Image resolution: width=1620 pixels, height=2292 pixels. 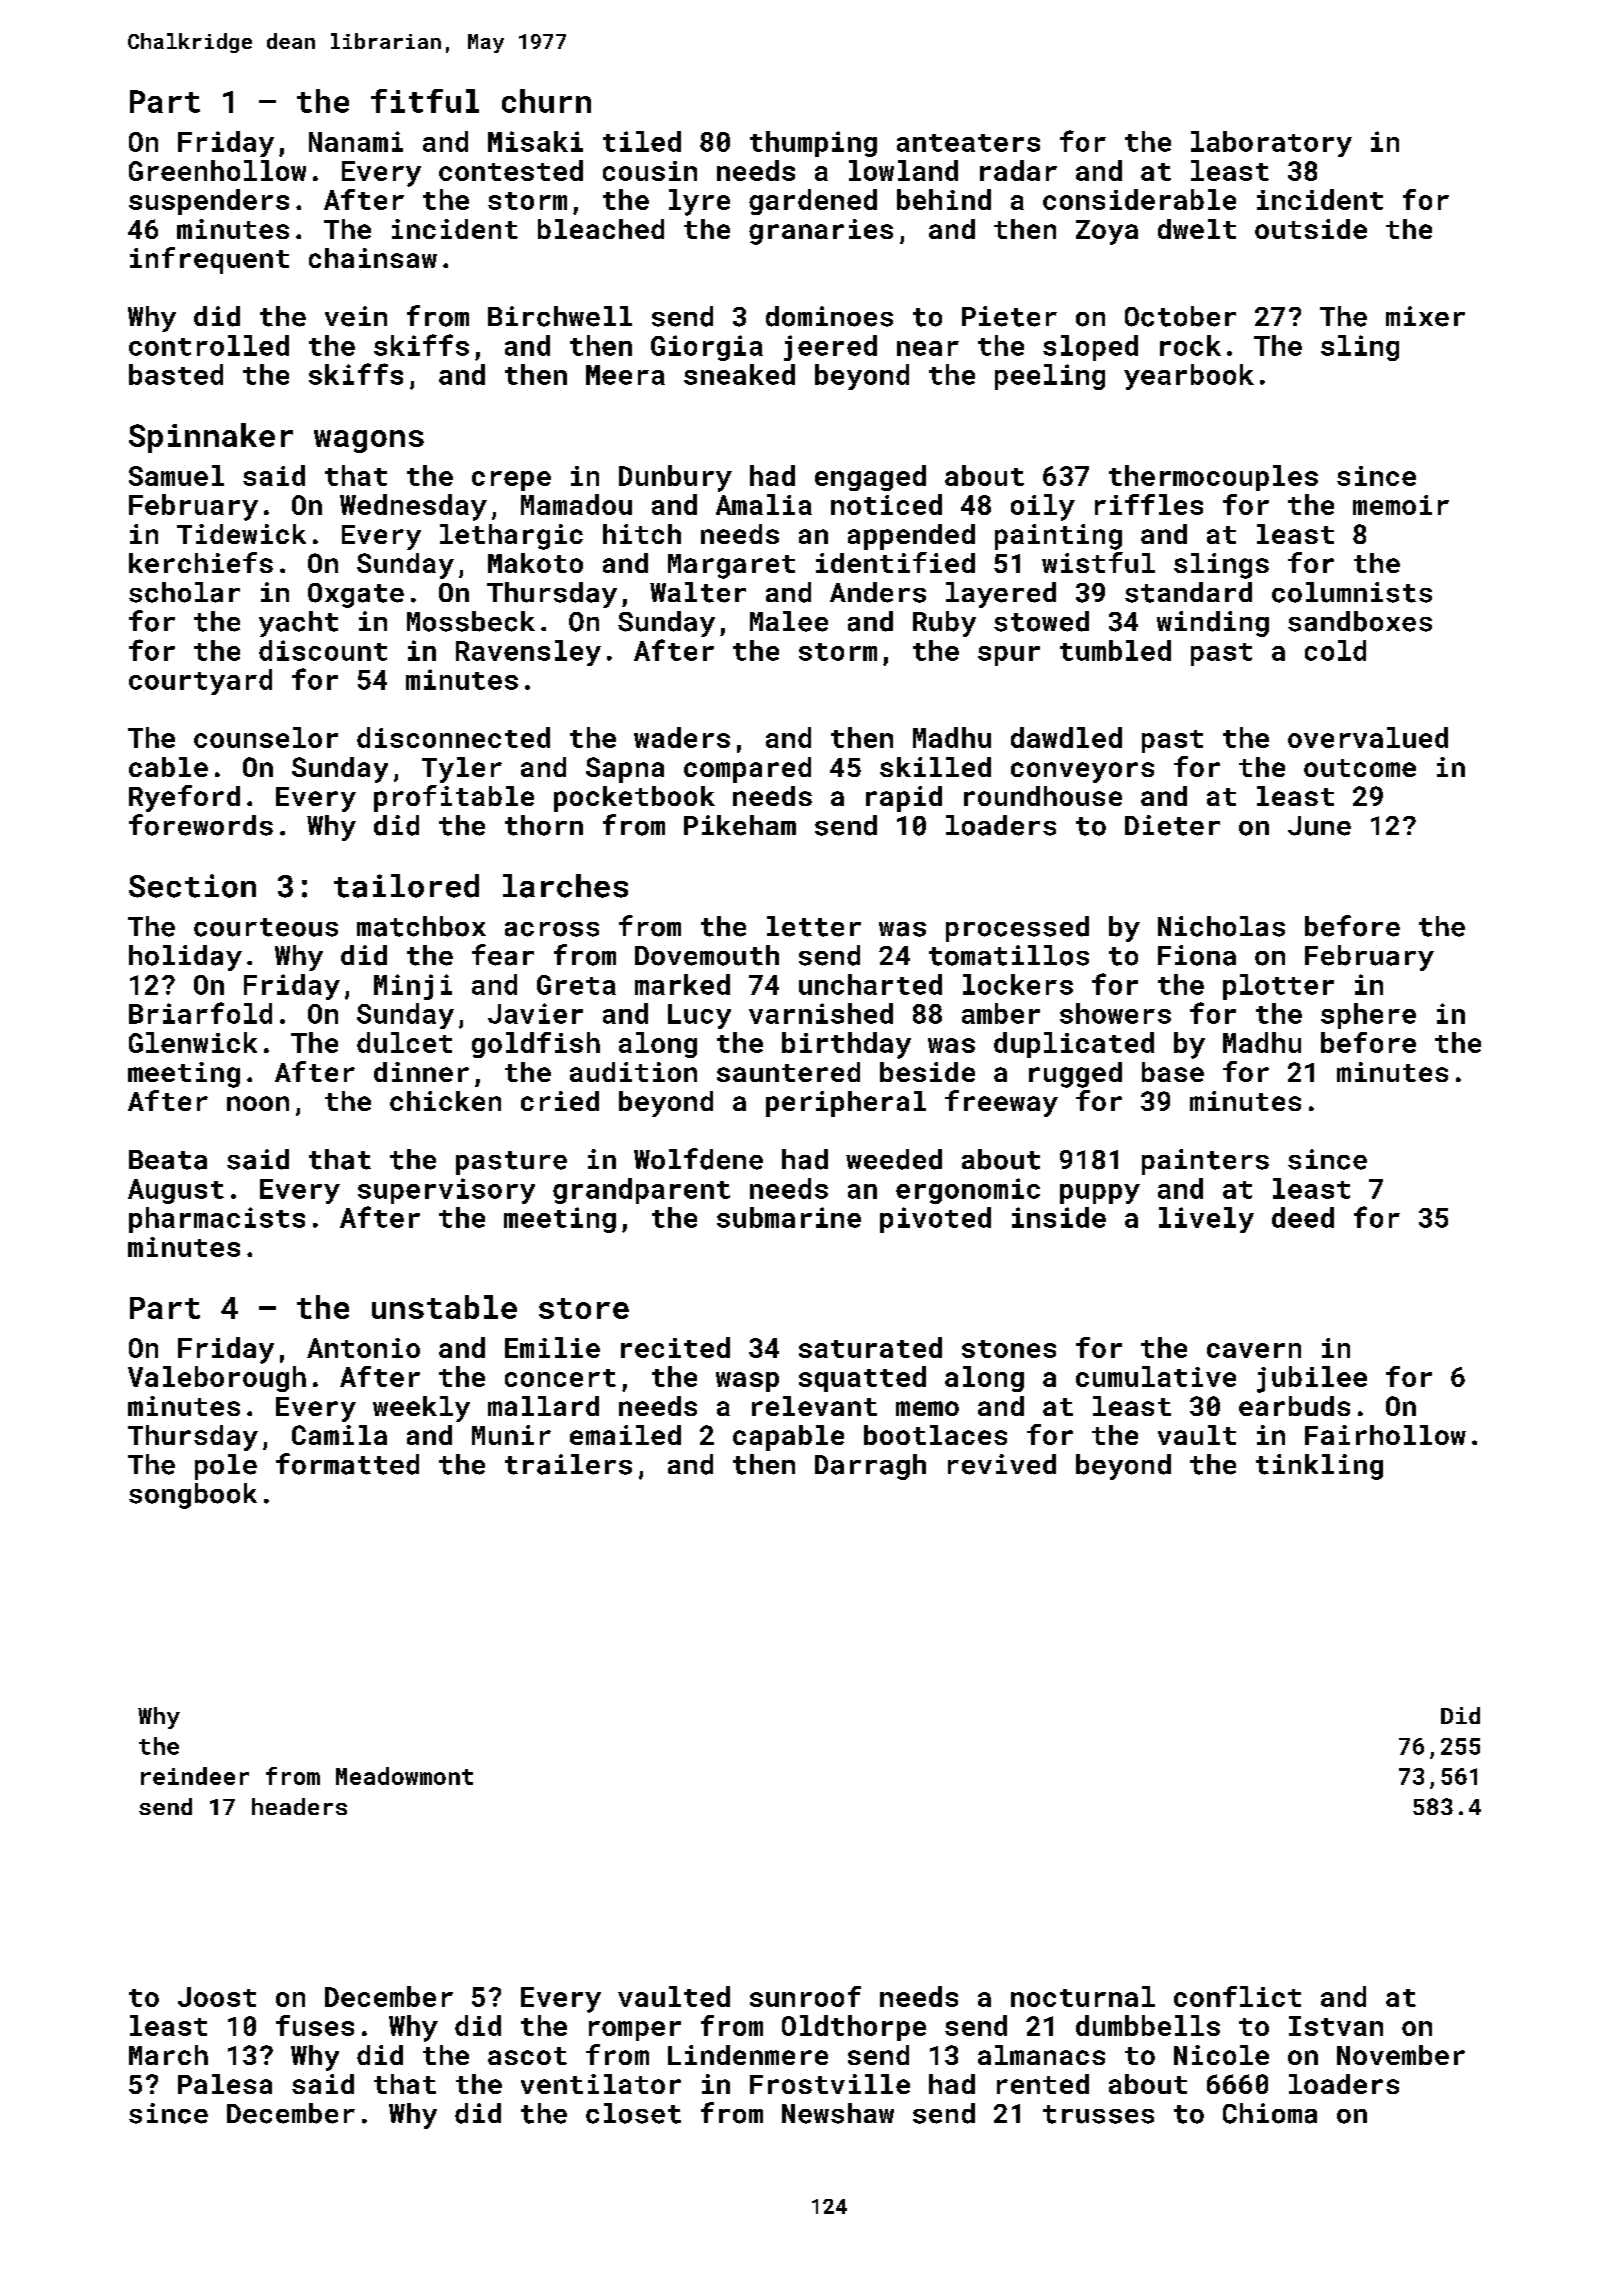 I want to click on fitful, so click(x=425, y=101).
